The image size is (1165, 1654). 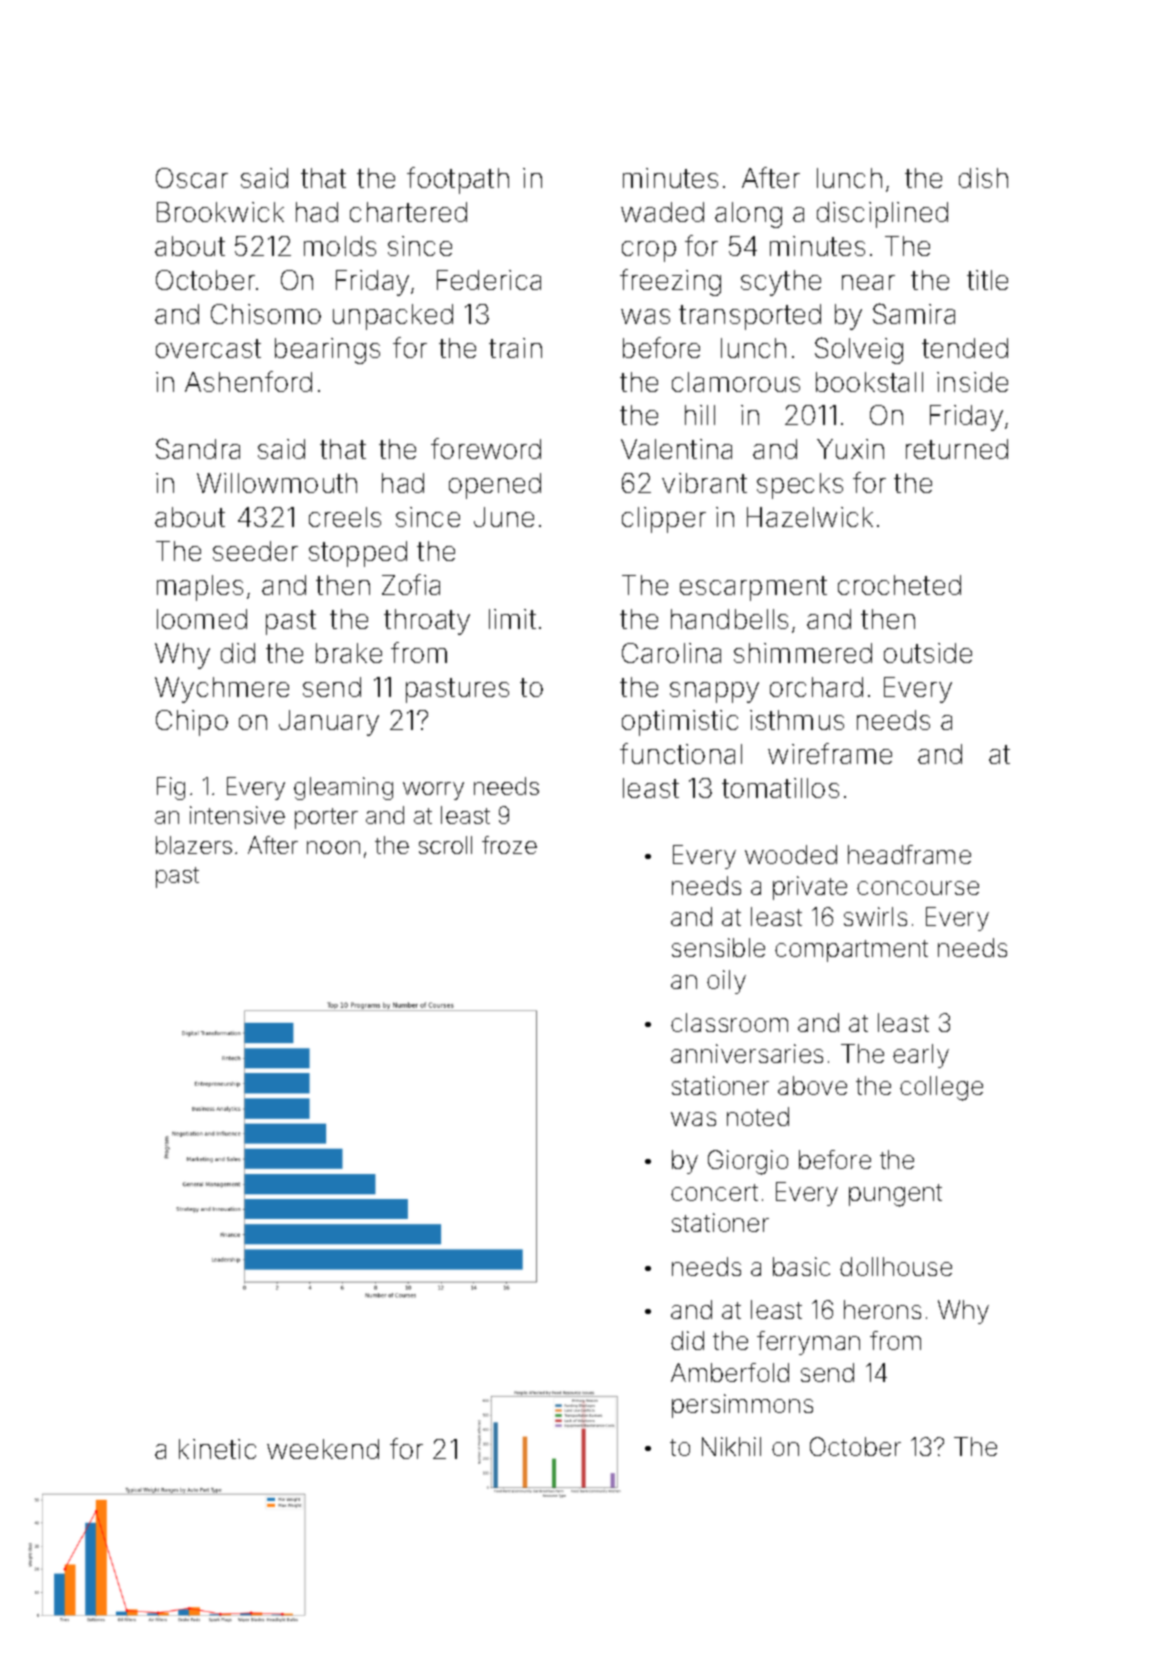 What do you see at coordinates (202, 619) in the page?
I see `loomed` at bounding box center [202, 619].
